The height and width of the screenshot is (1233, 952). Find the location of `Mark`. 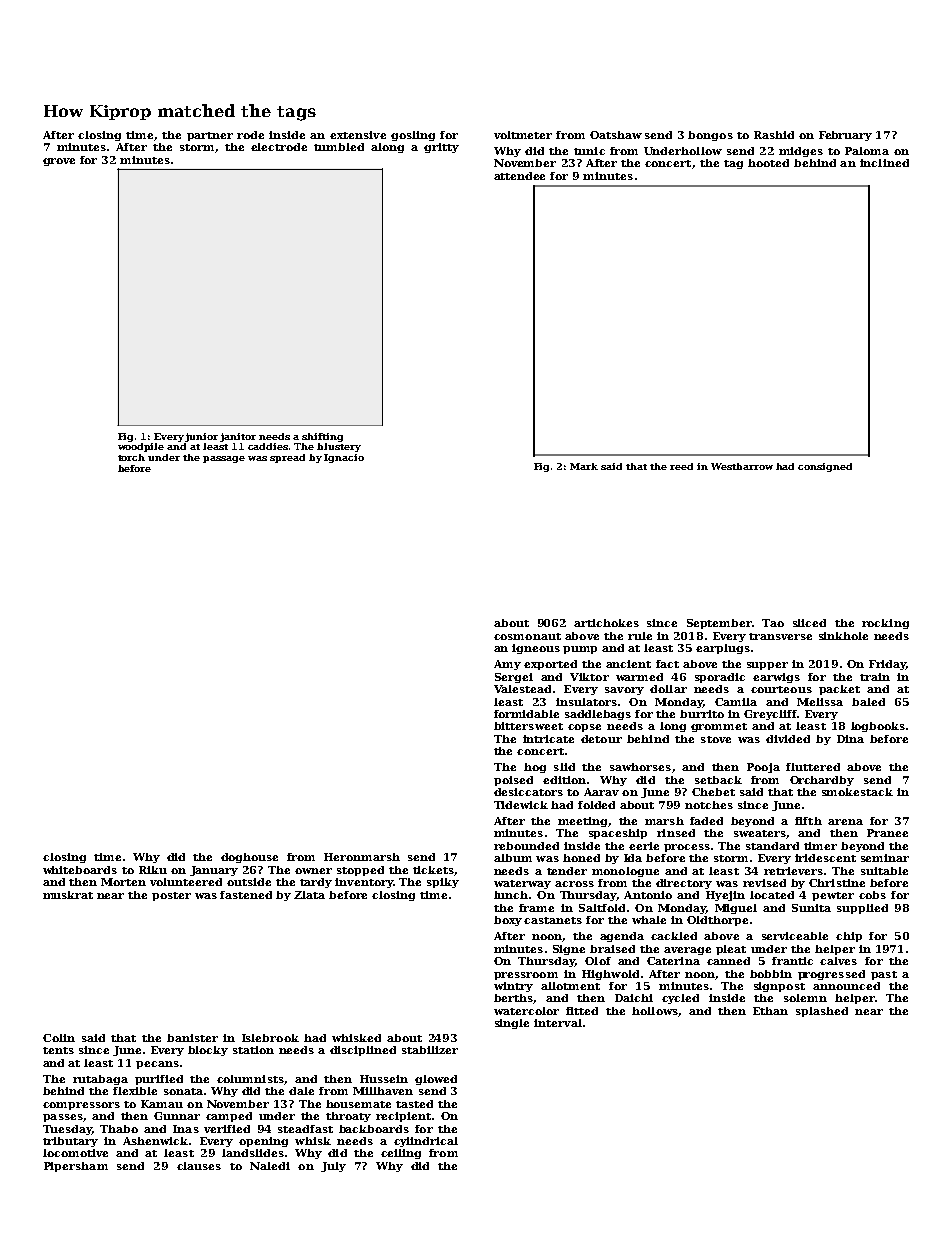

Mark is located at coordinates (584, 466).
